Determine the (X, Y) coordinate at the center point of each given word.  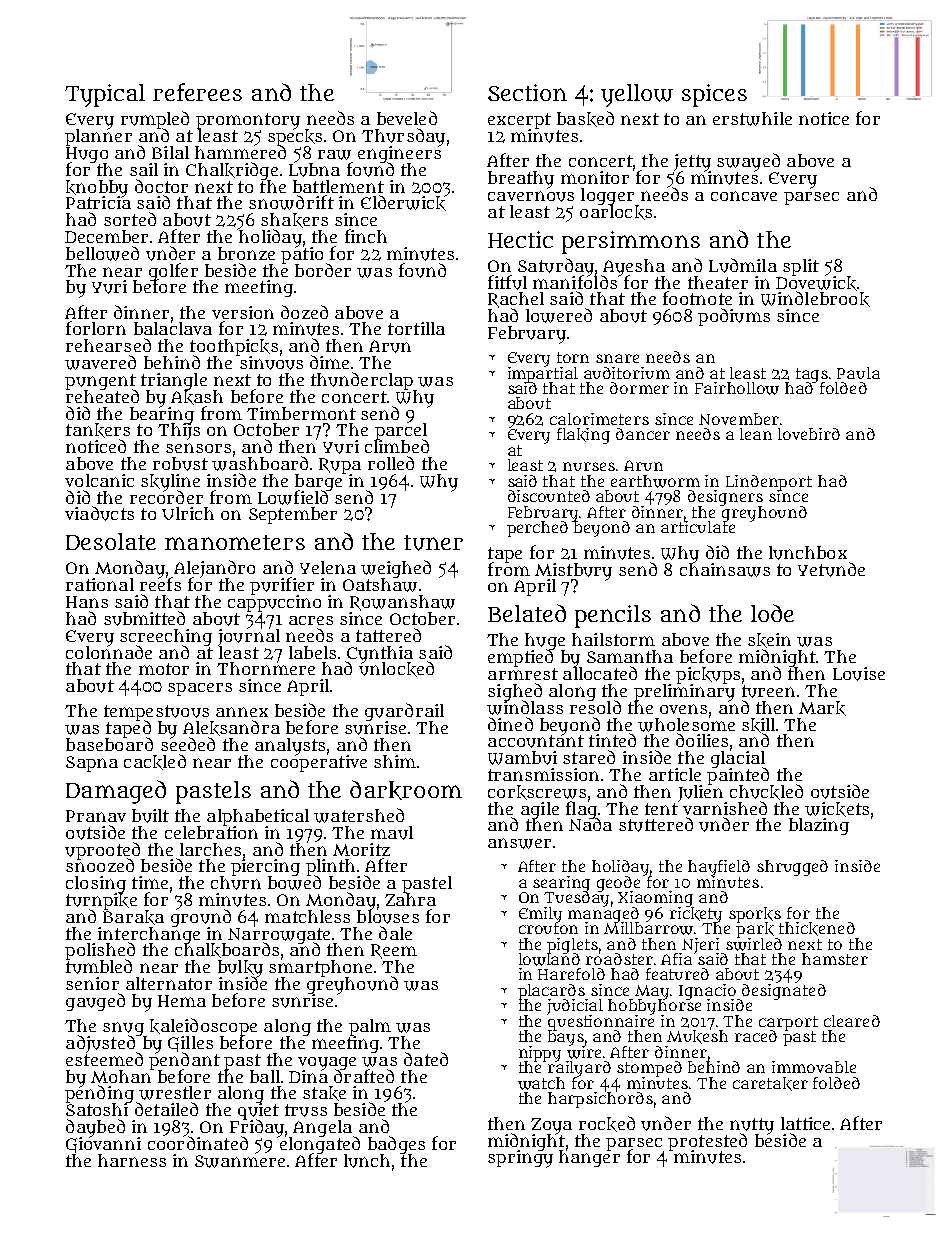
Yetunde (831, 569)
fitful (507, 282)
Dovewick (816, 283)
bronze (246, 253)
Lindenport (769, 482)
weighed (396, 569)
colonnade (109, 652)
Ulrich (188, 513)
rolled (391, 463)
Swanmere (240, 1161)
